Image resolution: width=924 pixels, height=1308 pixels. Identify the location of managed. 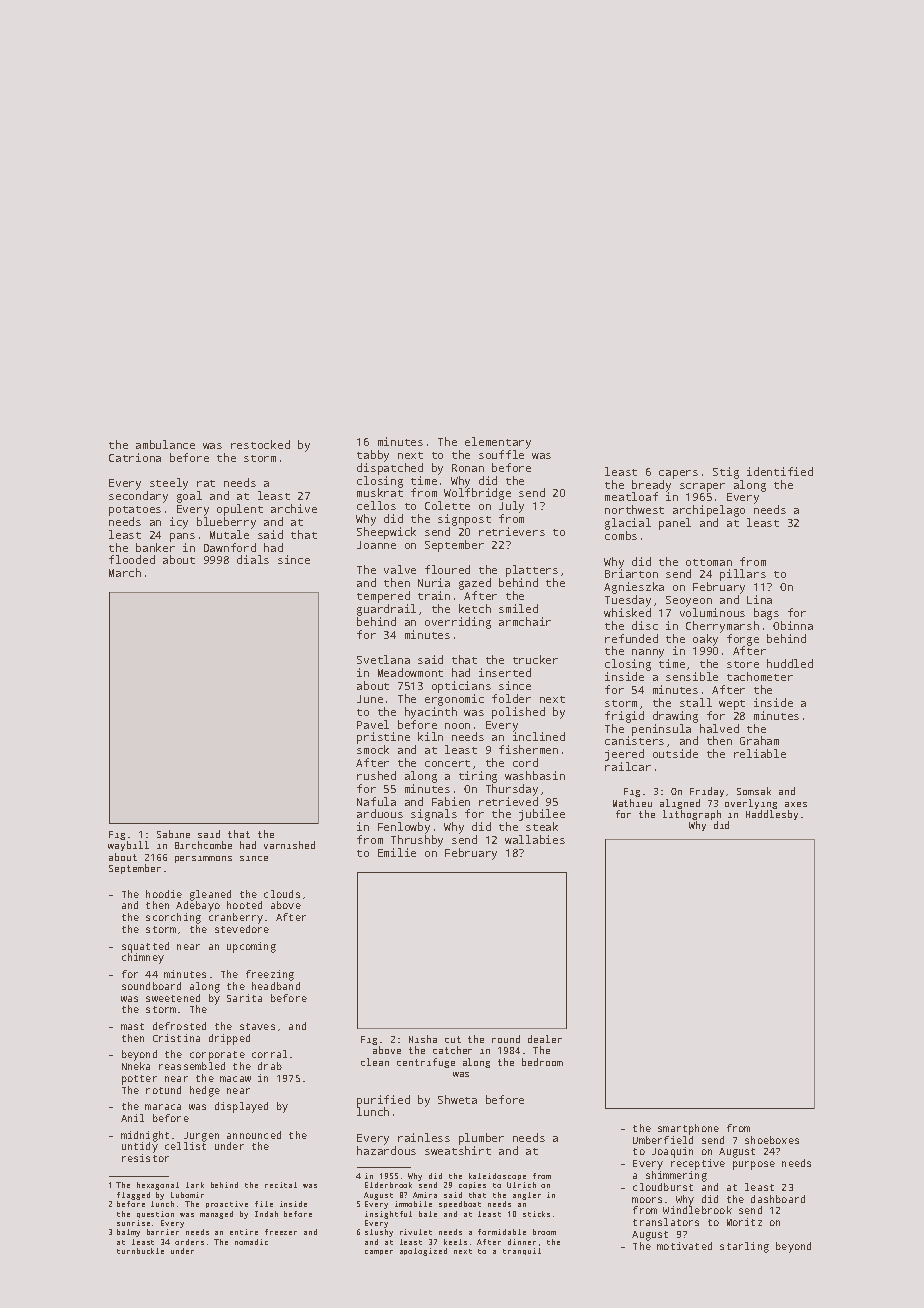
(216, 1215).
